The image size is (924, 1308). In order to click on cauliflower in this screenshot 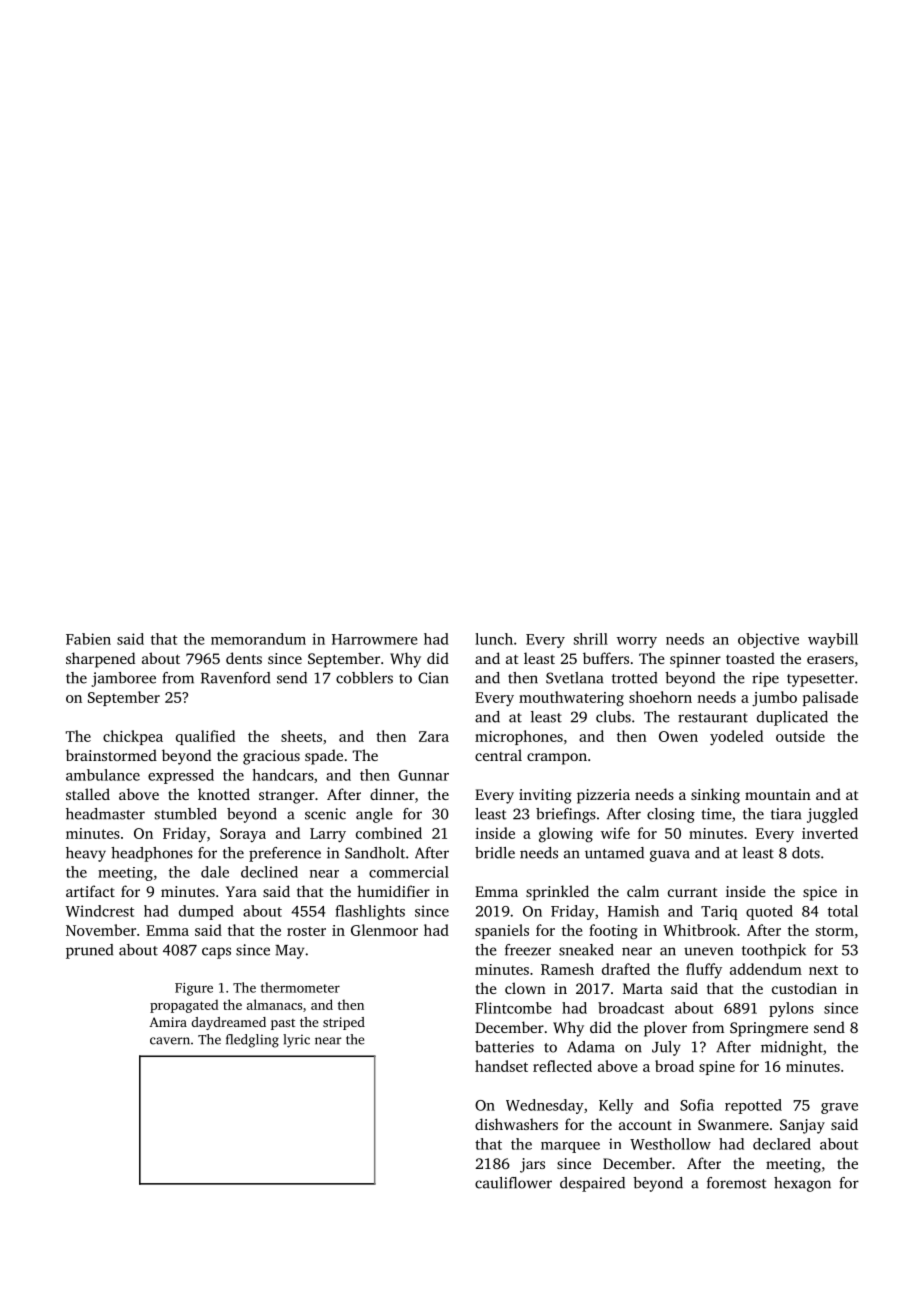, I will do `click(513, 1183)`.
